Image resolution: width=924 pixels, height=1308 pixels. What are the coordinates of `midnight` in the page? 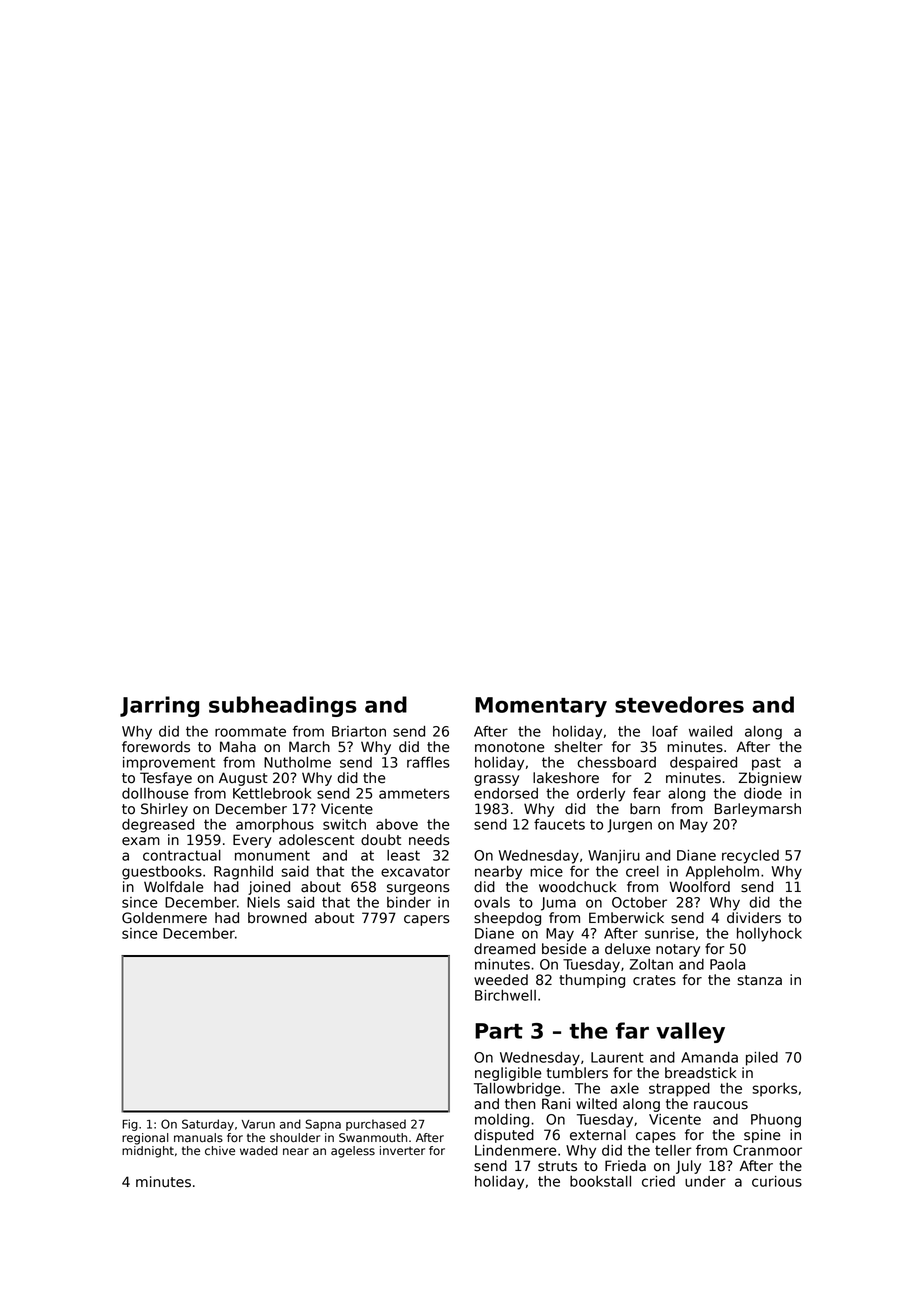 It's located at (148, 1152).
